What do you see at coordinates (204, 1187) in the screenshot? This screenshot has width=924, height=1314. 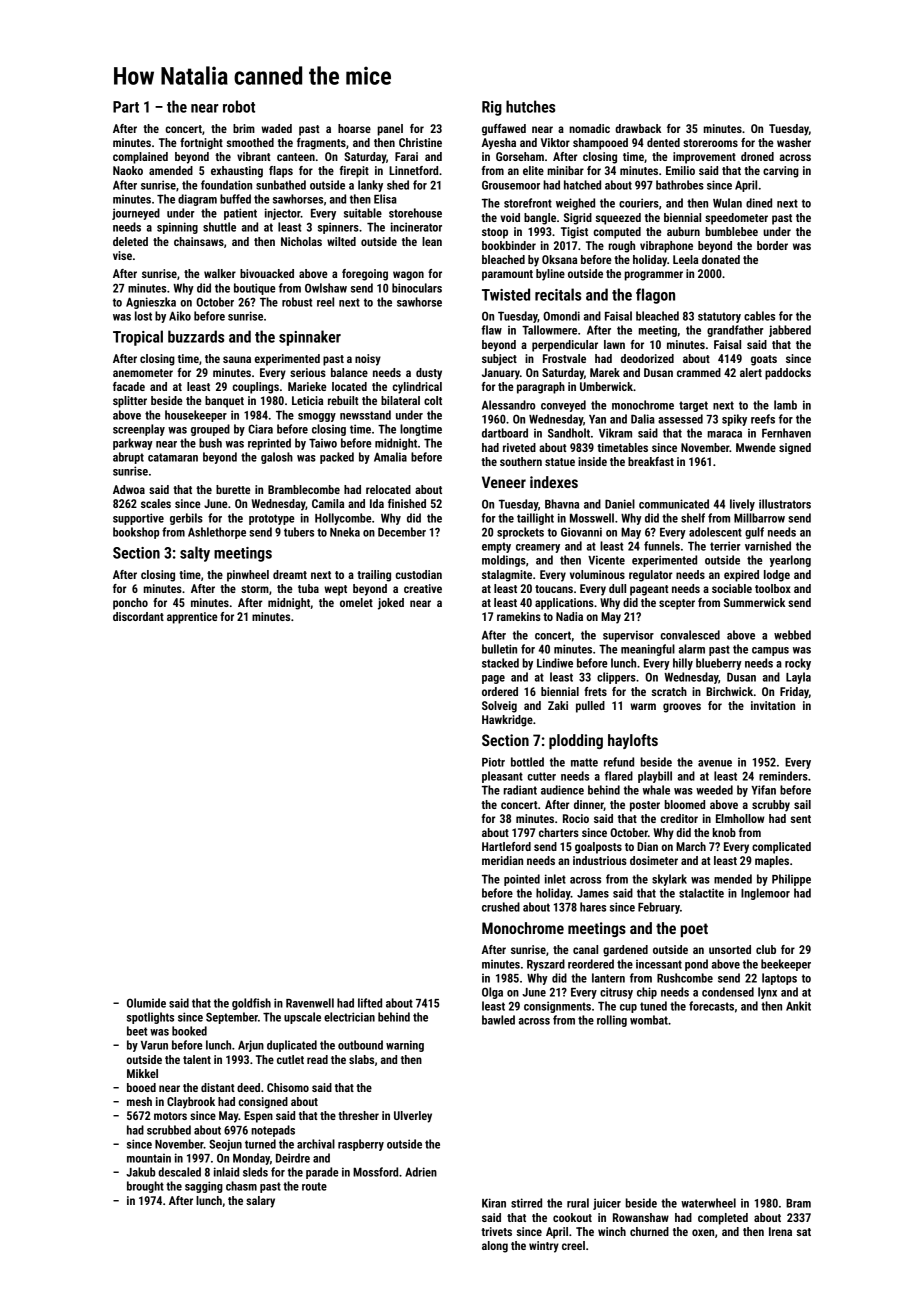 I see `sagging` at bounding box center [204, 1187].
